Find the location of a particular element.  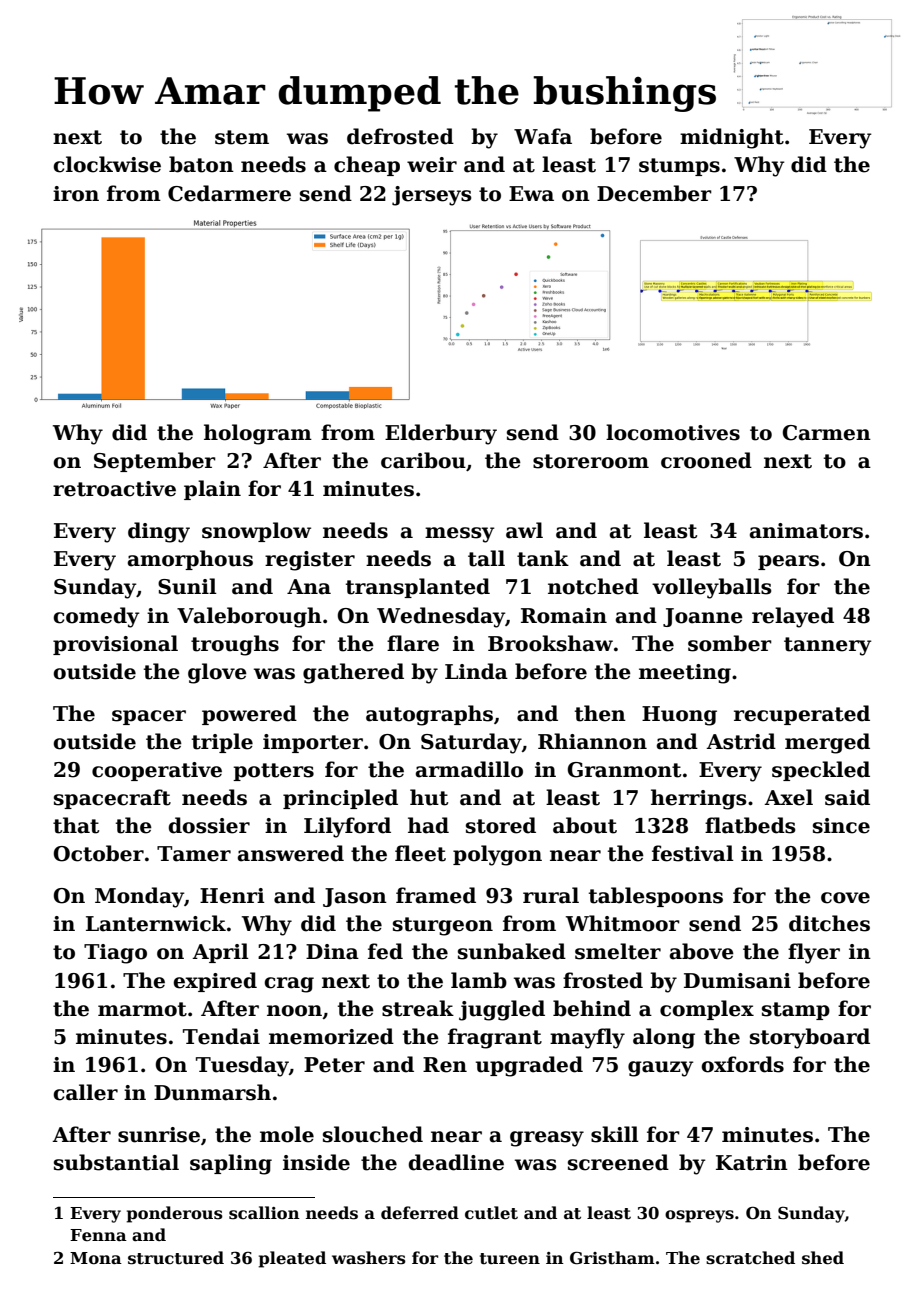

substantial is located at coordinates (116, 1162).
